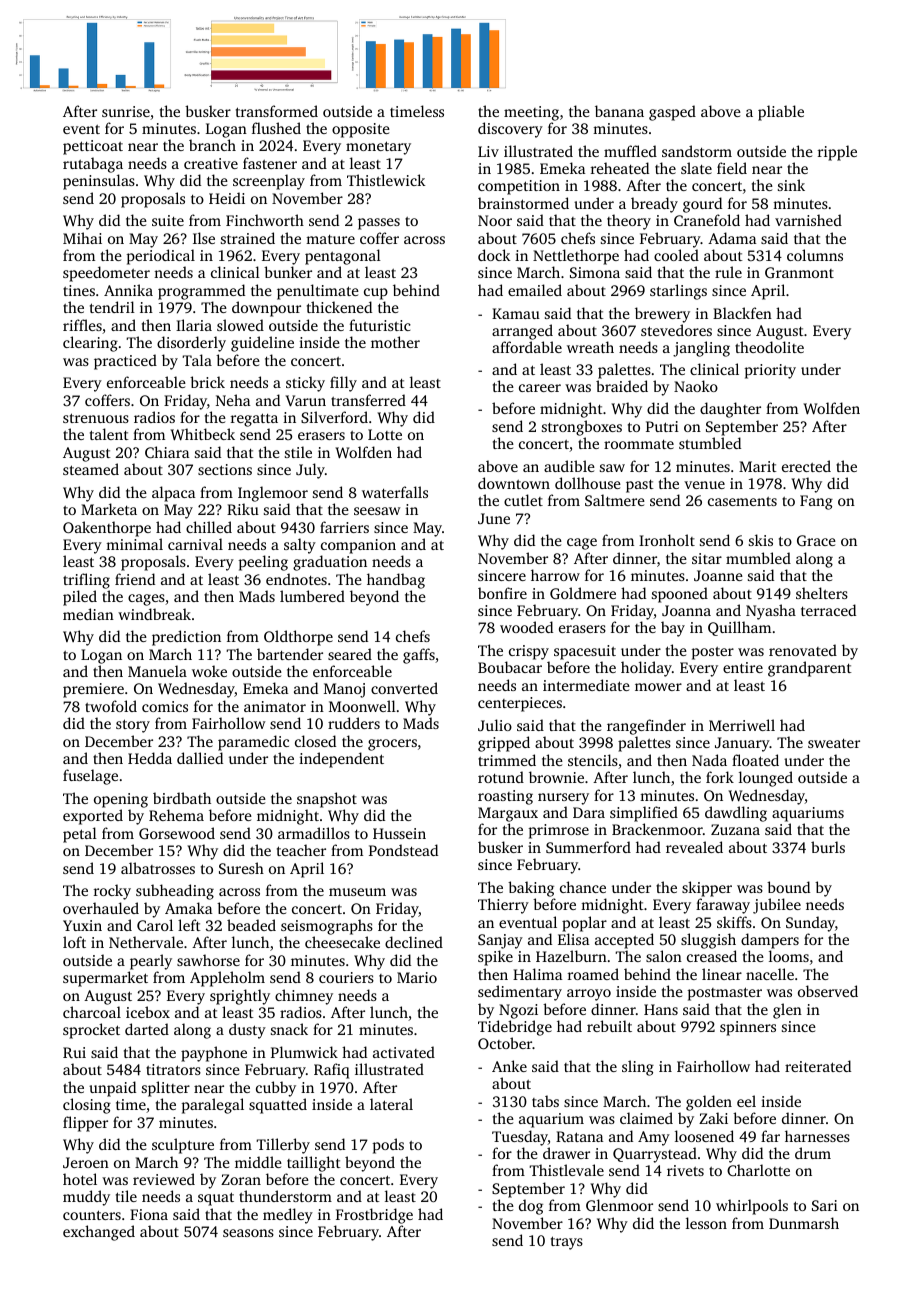 The height and width of the screenshot is (1308, 924). What do you see at coordinates (85, 1124) in the screenshot?
I see `flipper` at bounding box center [85, 1124].
